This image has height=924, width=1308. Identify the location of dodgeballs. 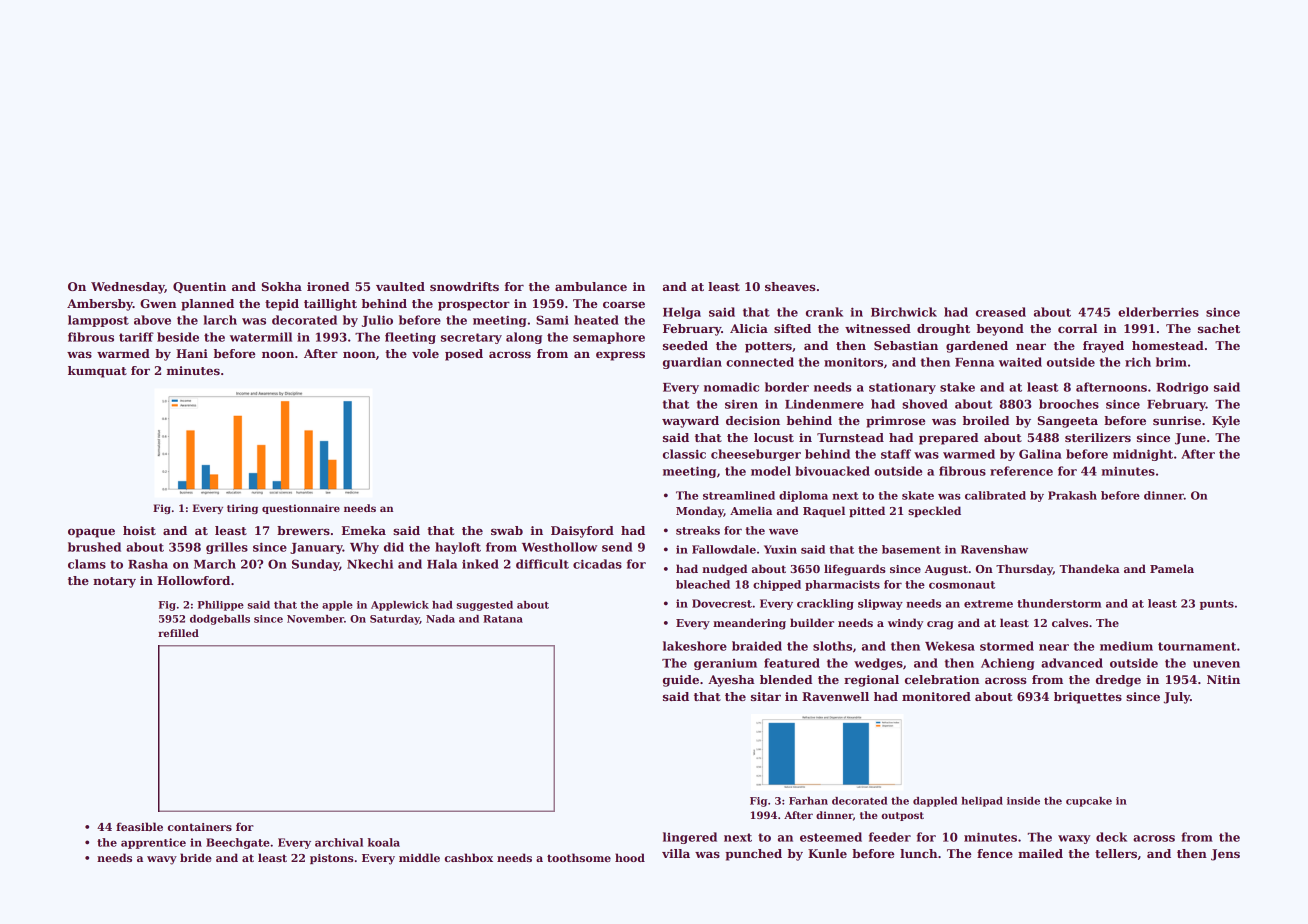
(220, 620).
